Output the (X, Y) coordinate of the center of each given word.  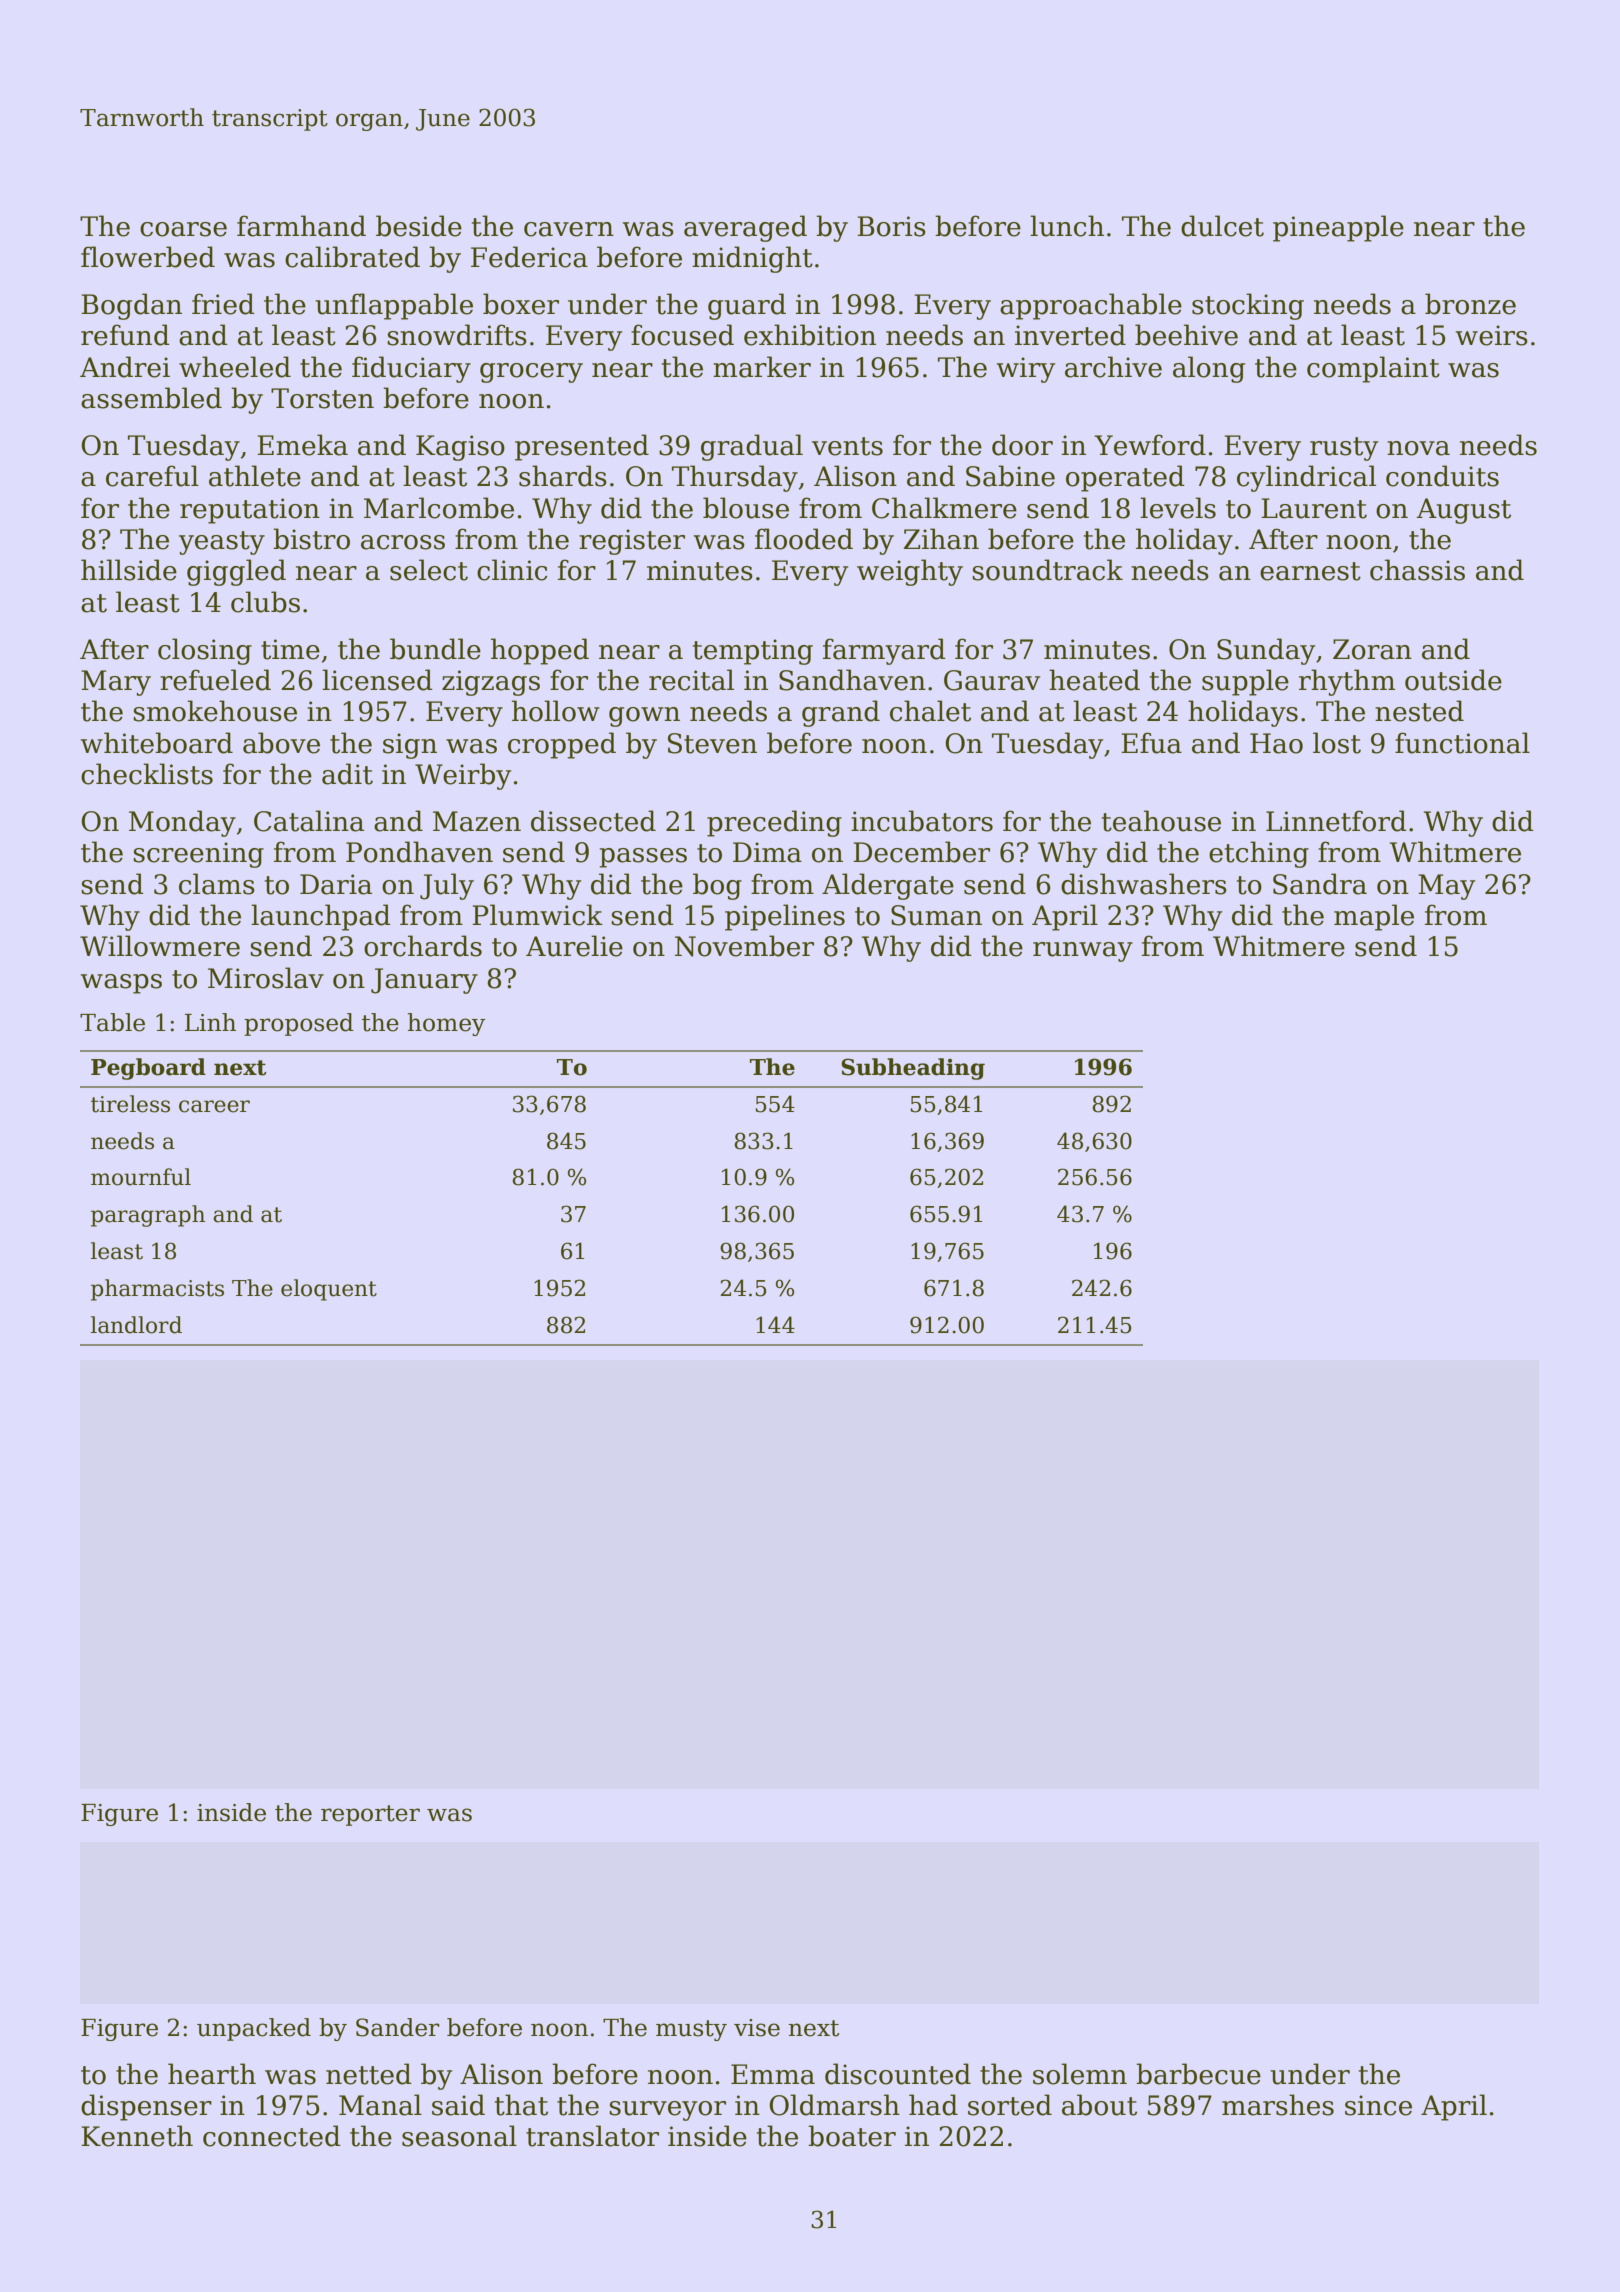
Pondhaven (419, 852)
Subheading (913, 1069)
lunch (1067, 226)
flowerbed (148, 257)
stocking (1248, 306)
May (1446, 887)
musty (691, 2030)
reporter (370, 1815)
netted (369, 2074)
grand (841, 713)
